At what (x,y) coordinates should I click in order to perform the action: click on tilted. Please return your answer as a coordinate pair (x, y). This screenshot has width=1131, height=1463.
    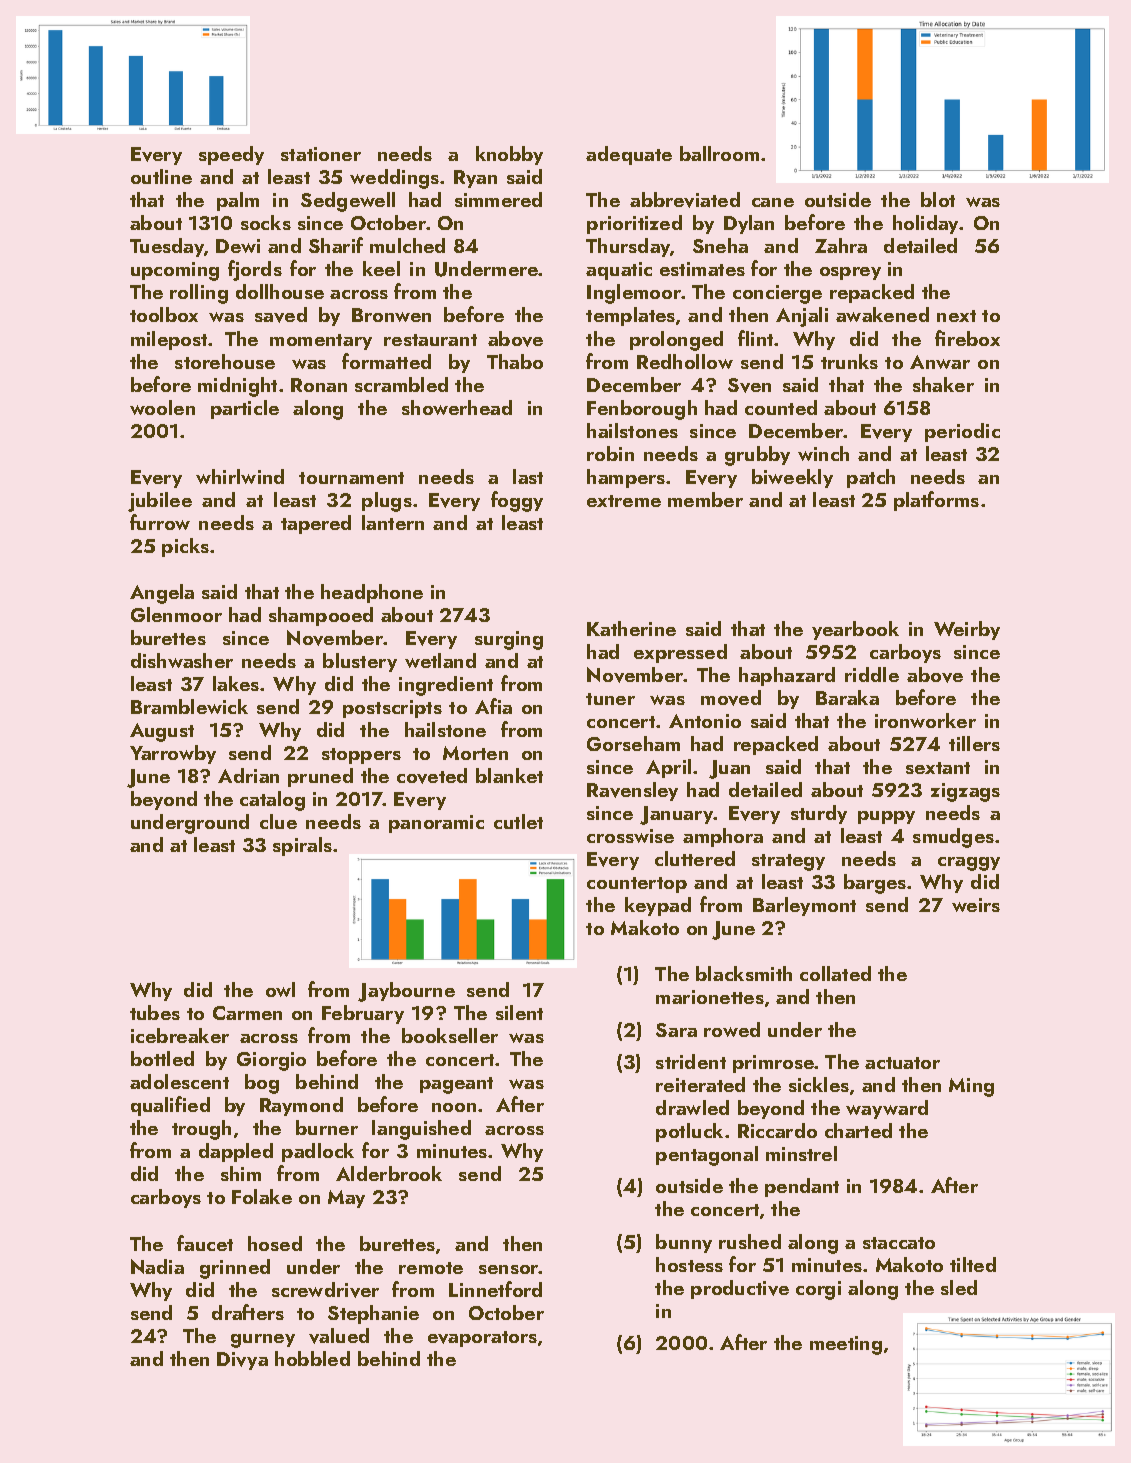
    Looking at the image, I should click on (973, 1264).
